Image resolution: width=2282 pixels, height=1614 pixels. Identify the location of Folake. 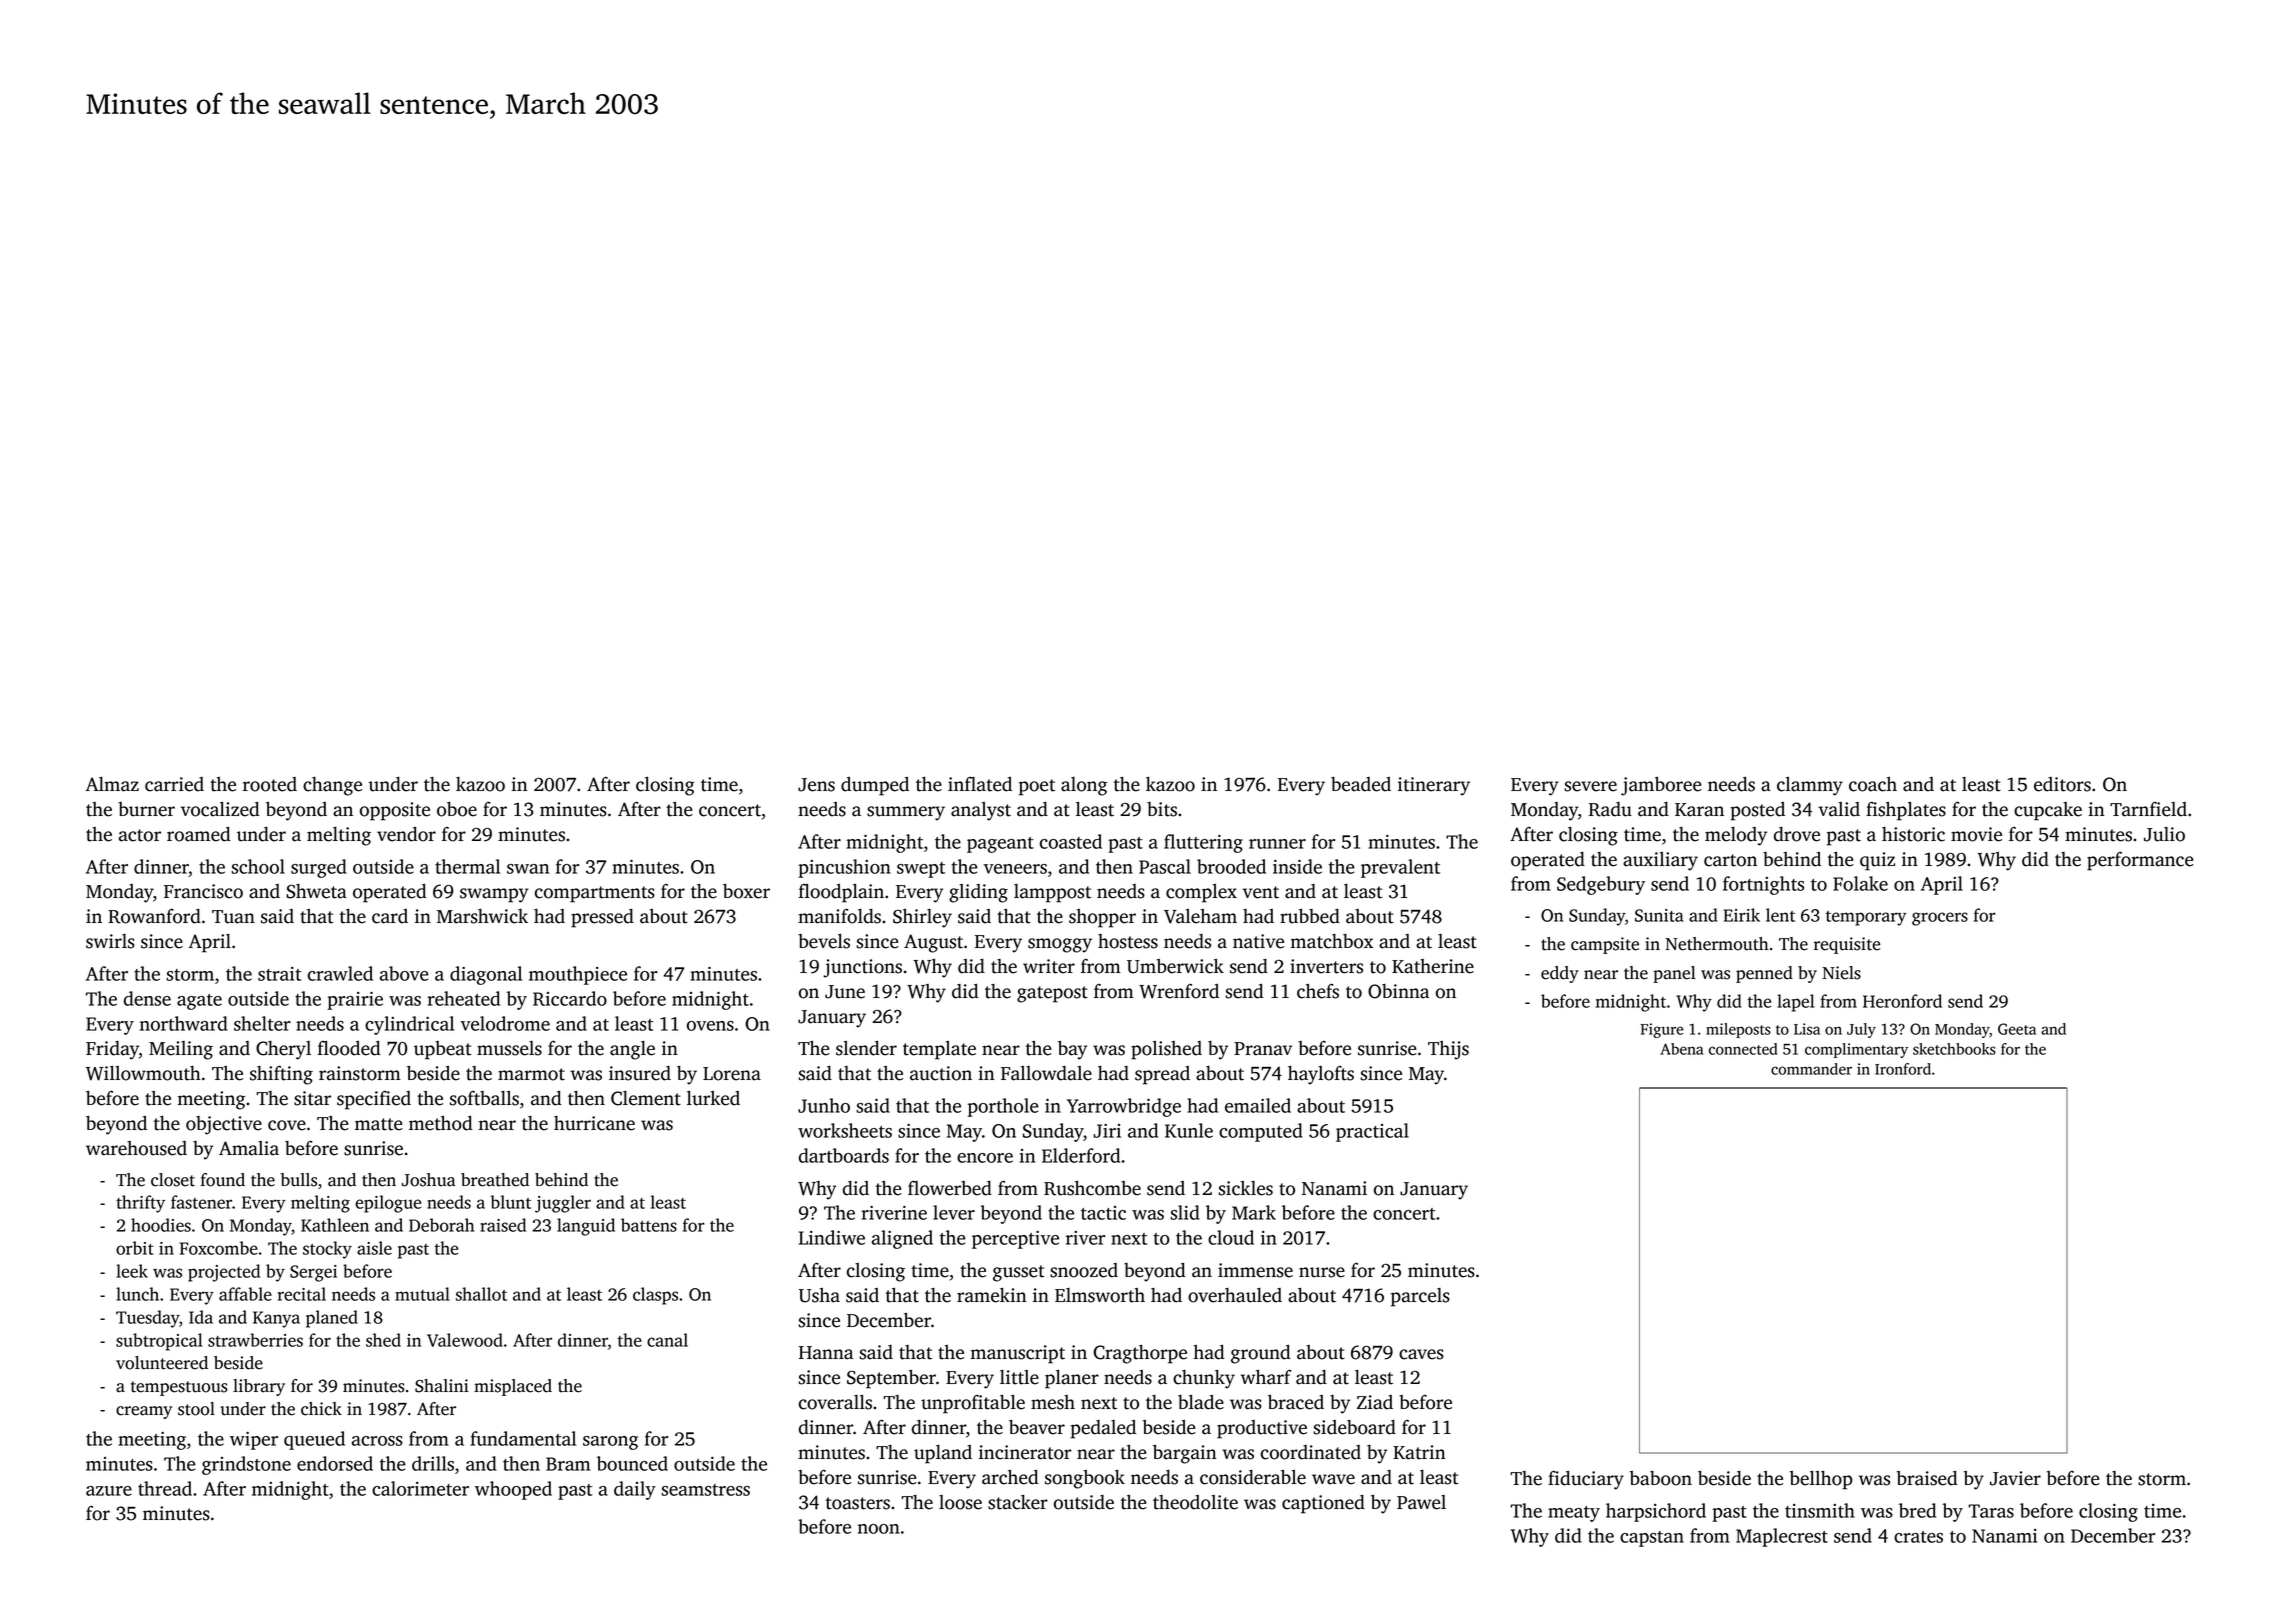
(1860, 883).
